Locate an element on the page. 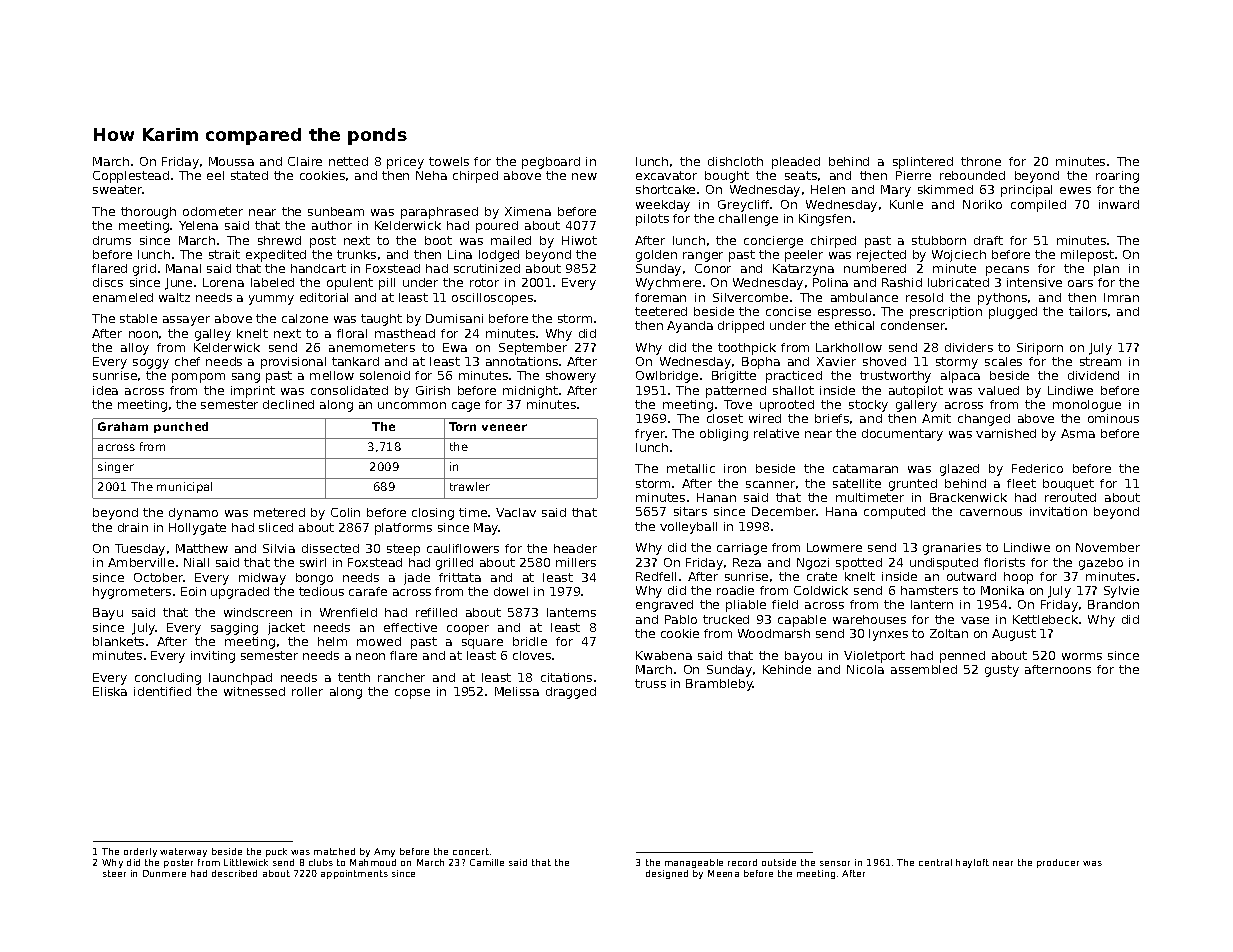  Ayanda is located at coordinates (690, 327).
